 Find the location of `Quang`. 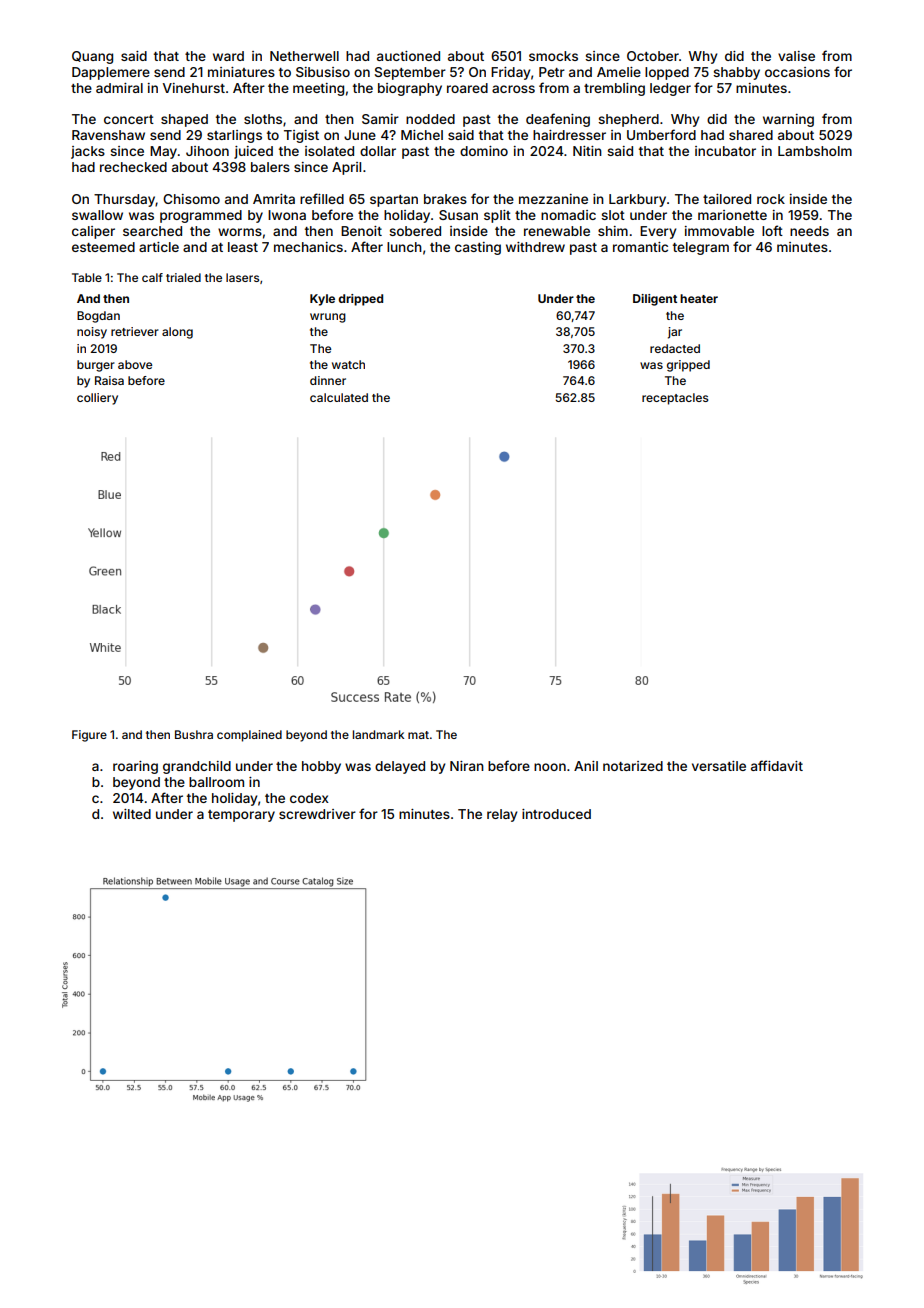

Quang is located at coordinates (92, 57).
